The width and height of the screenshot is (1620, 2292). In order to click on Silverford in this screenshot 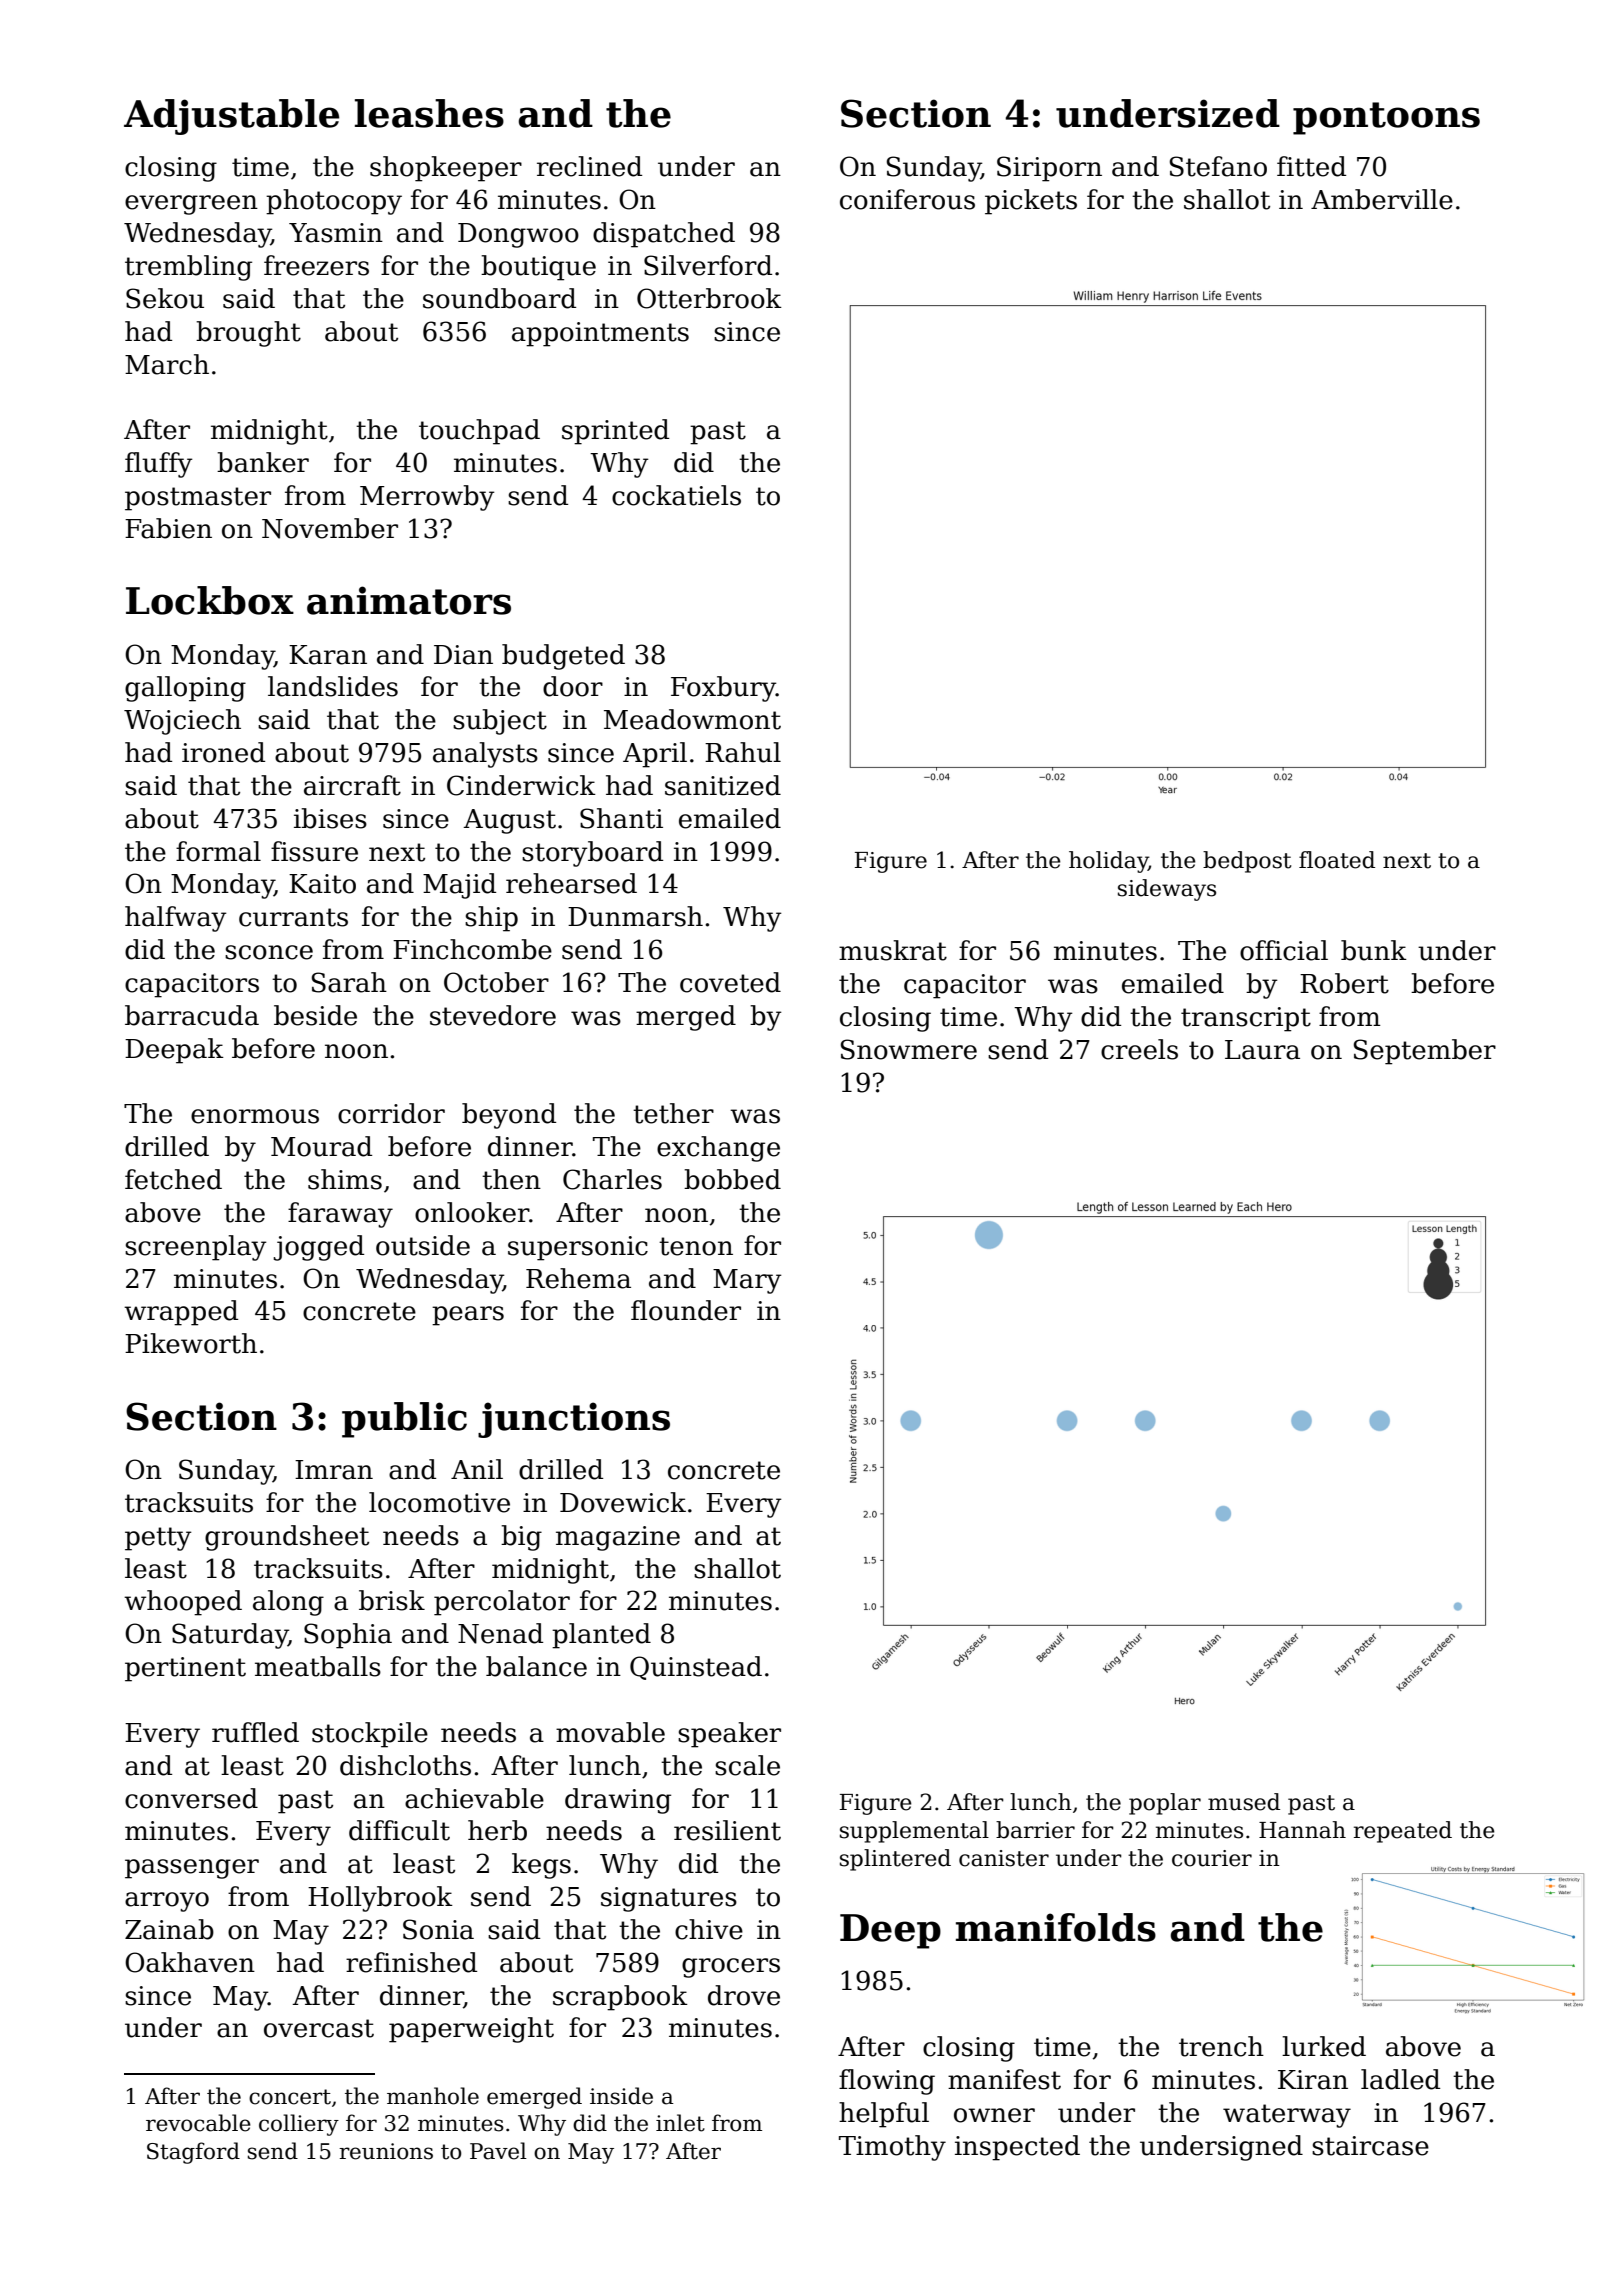, I will do `click(708, 265)`.
